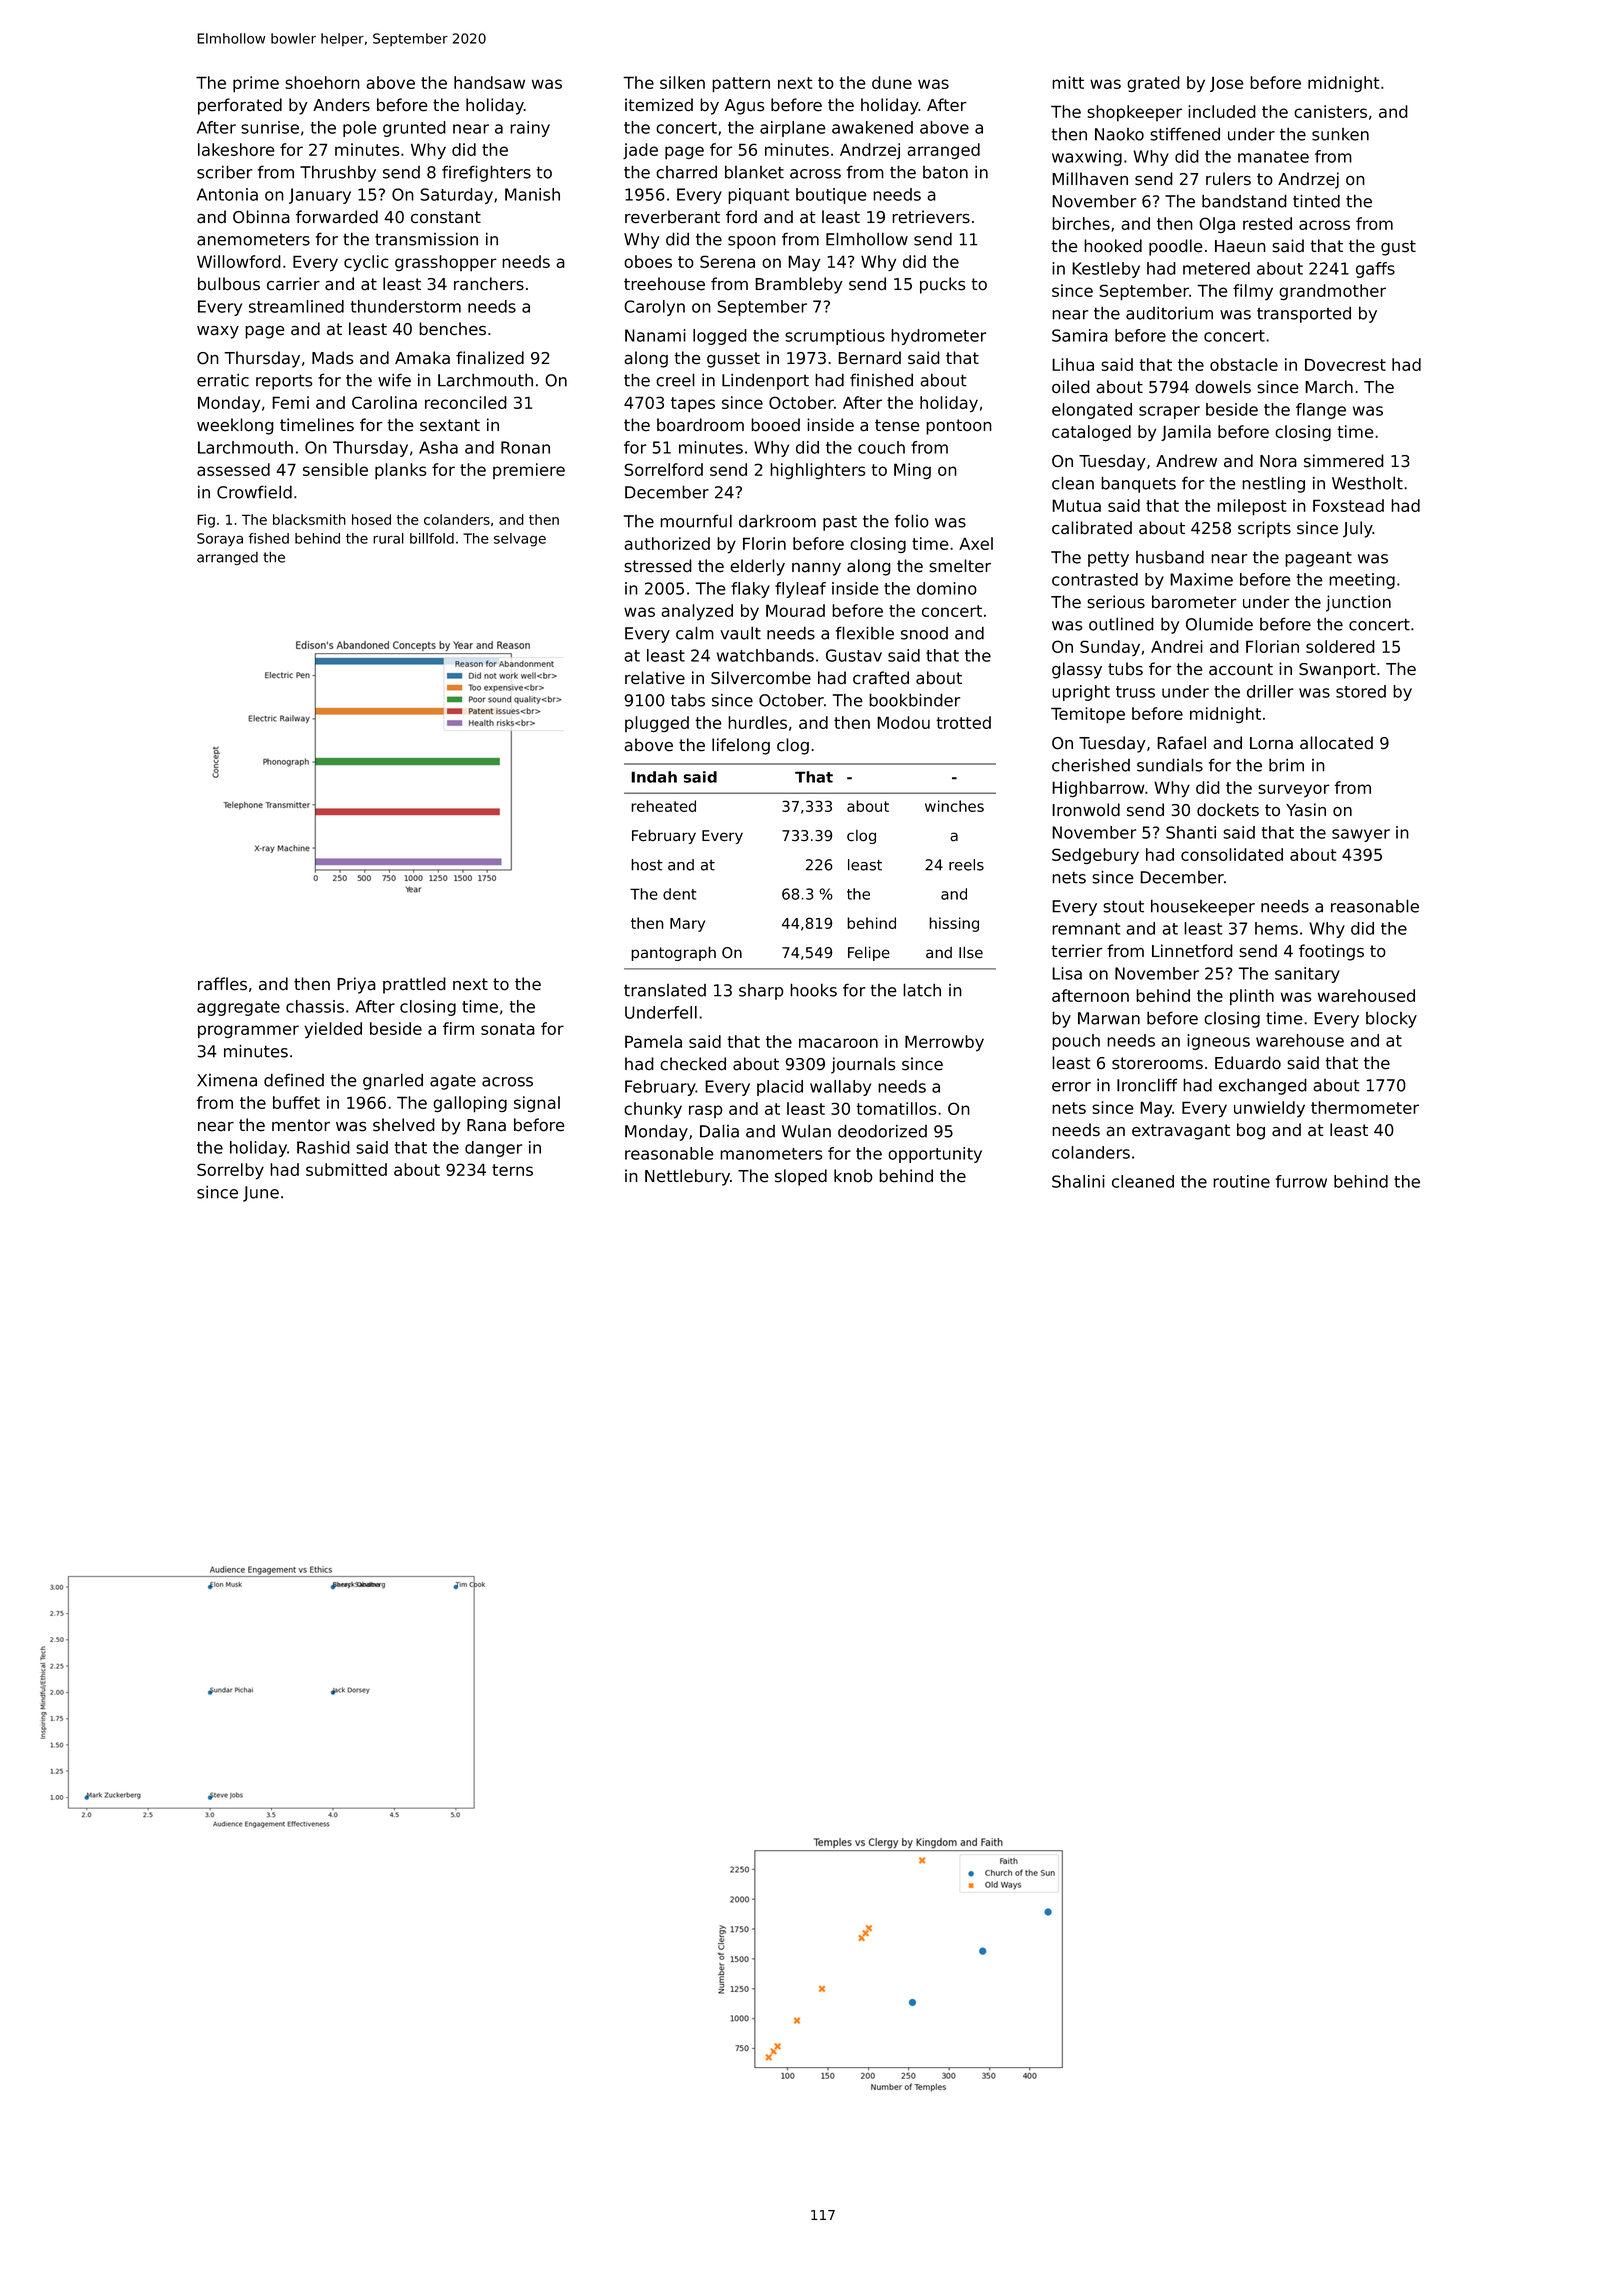  I want to click on placid, so click(780, 1088).
